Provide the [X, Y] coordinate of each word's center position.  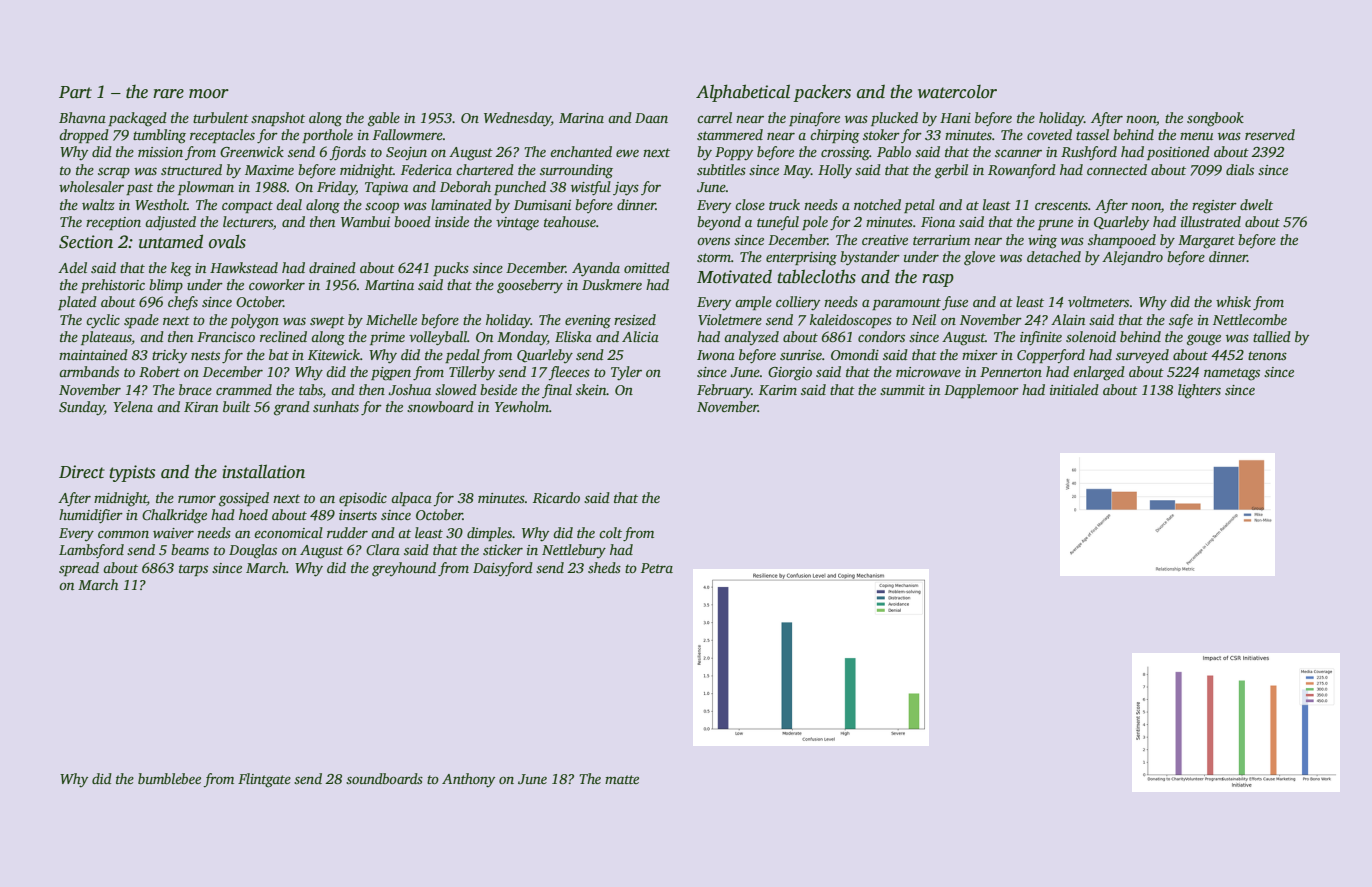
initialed [1074, 389]
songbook [1215, 119]
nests [205, 355]
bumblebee [169, 778]
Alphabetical [743, 93]
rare [168, 94]
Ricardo [556, 497]
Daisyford [503, 569]
